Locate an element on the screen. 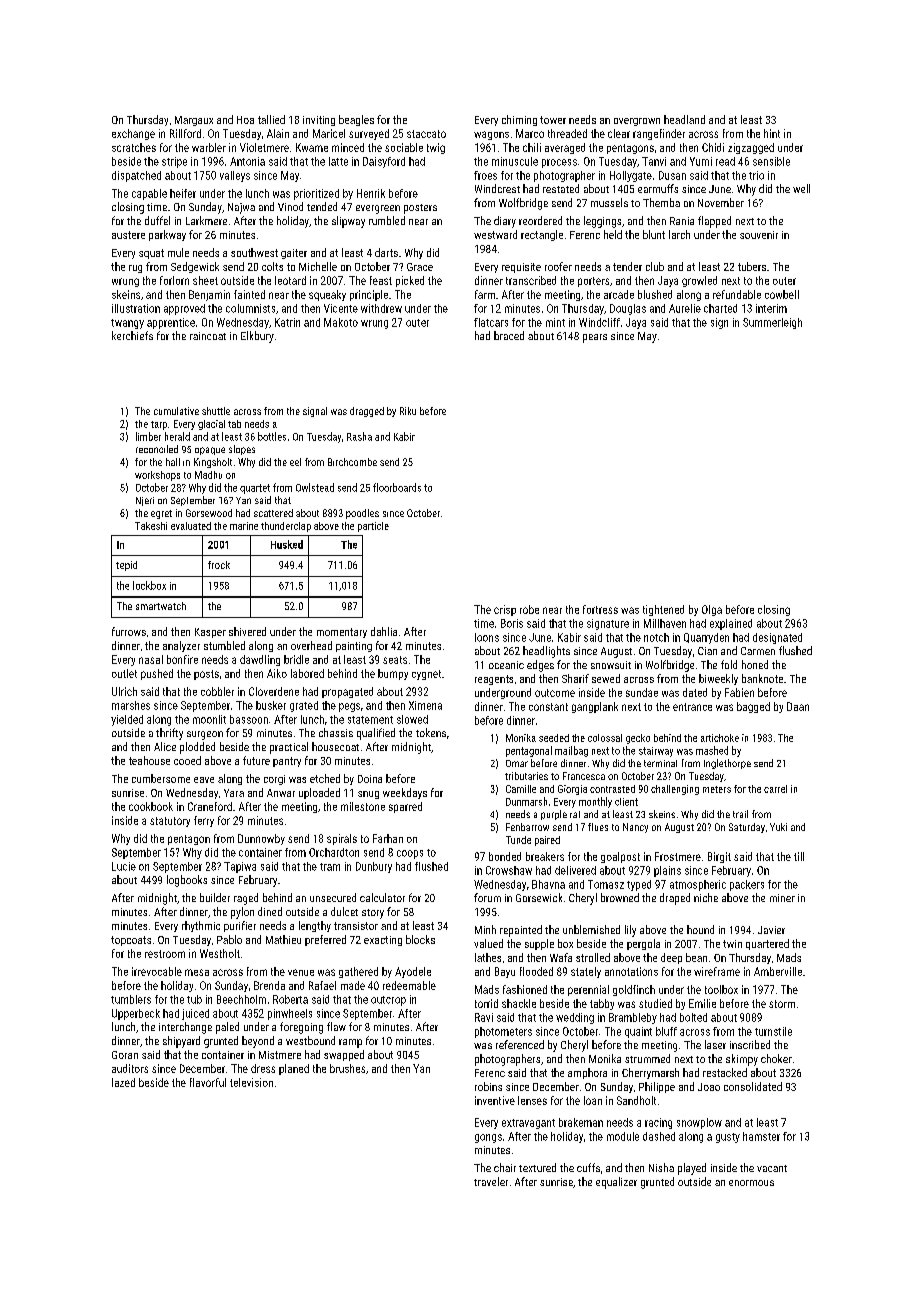 Image resolution: width=924 pixels, height=1308 pixels. ramp is located at coordinates (350, 1043).
